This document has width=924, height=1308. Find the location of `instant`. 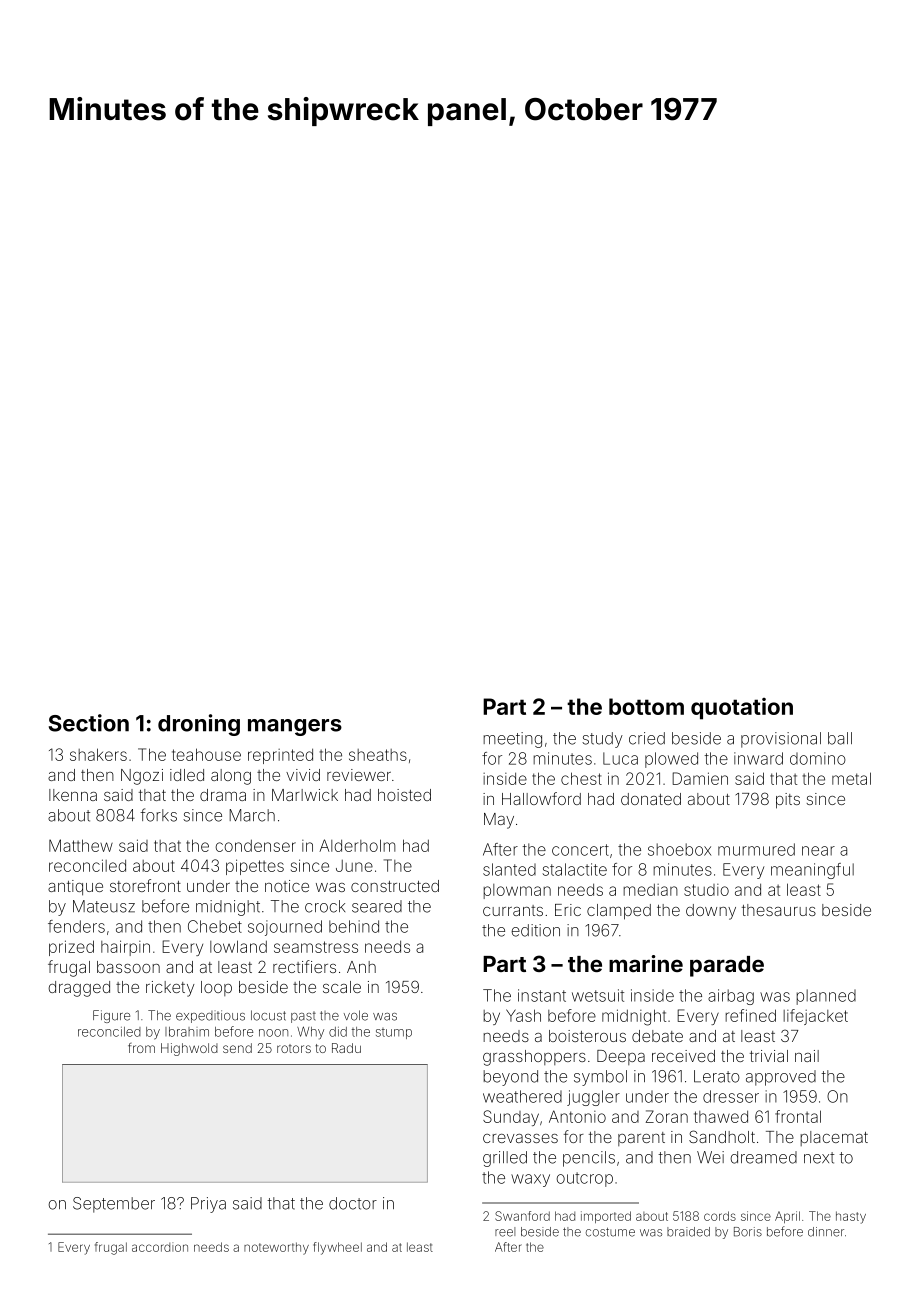

instant is located at coordinates (542, 995).
